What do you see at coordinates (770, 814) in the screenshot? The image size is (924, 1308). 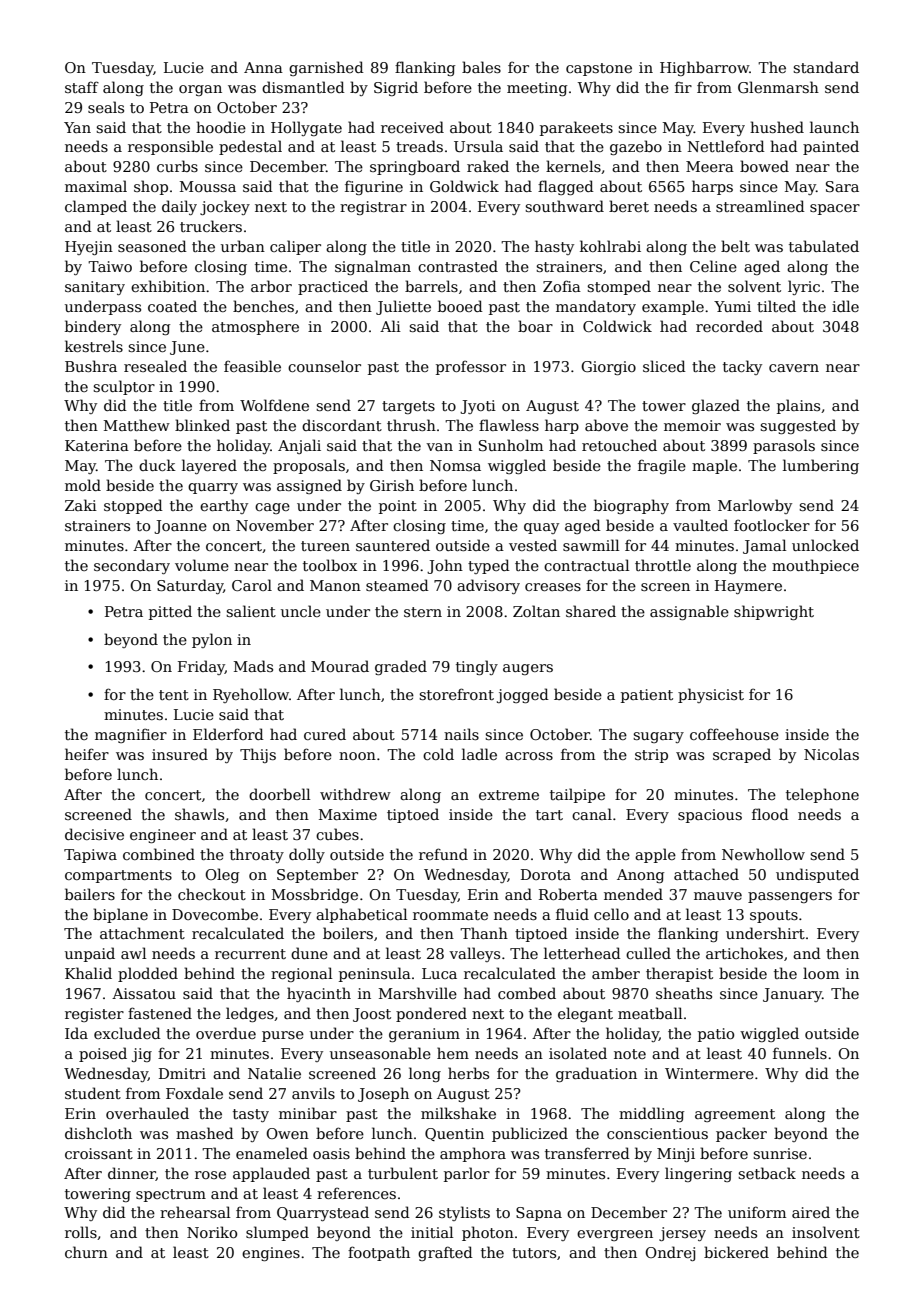 I see `flood` at bounding box center [770, 814].
